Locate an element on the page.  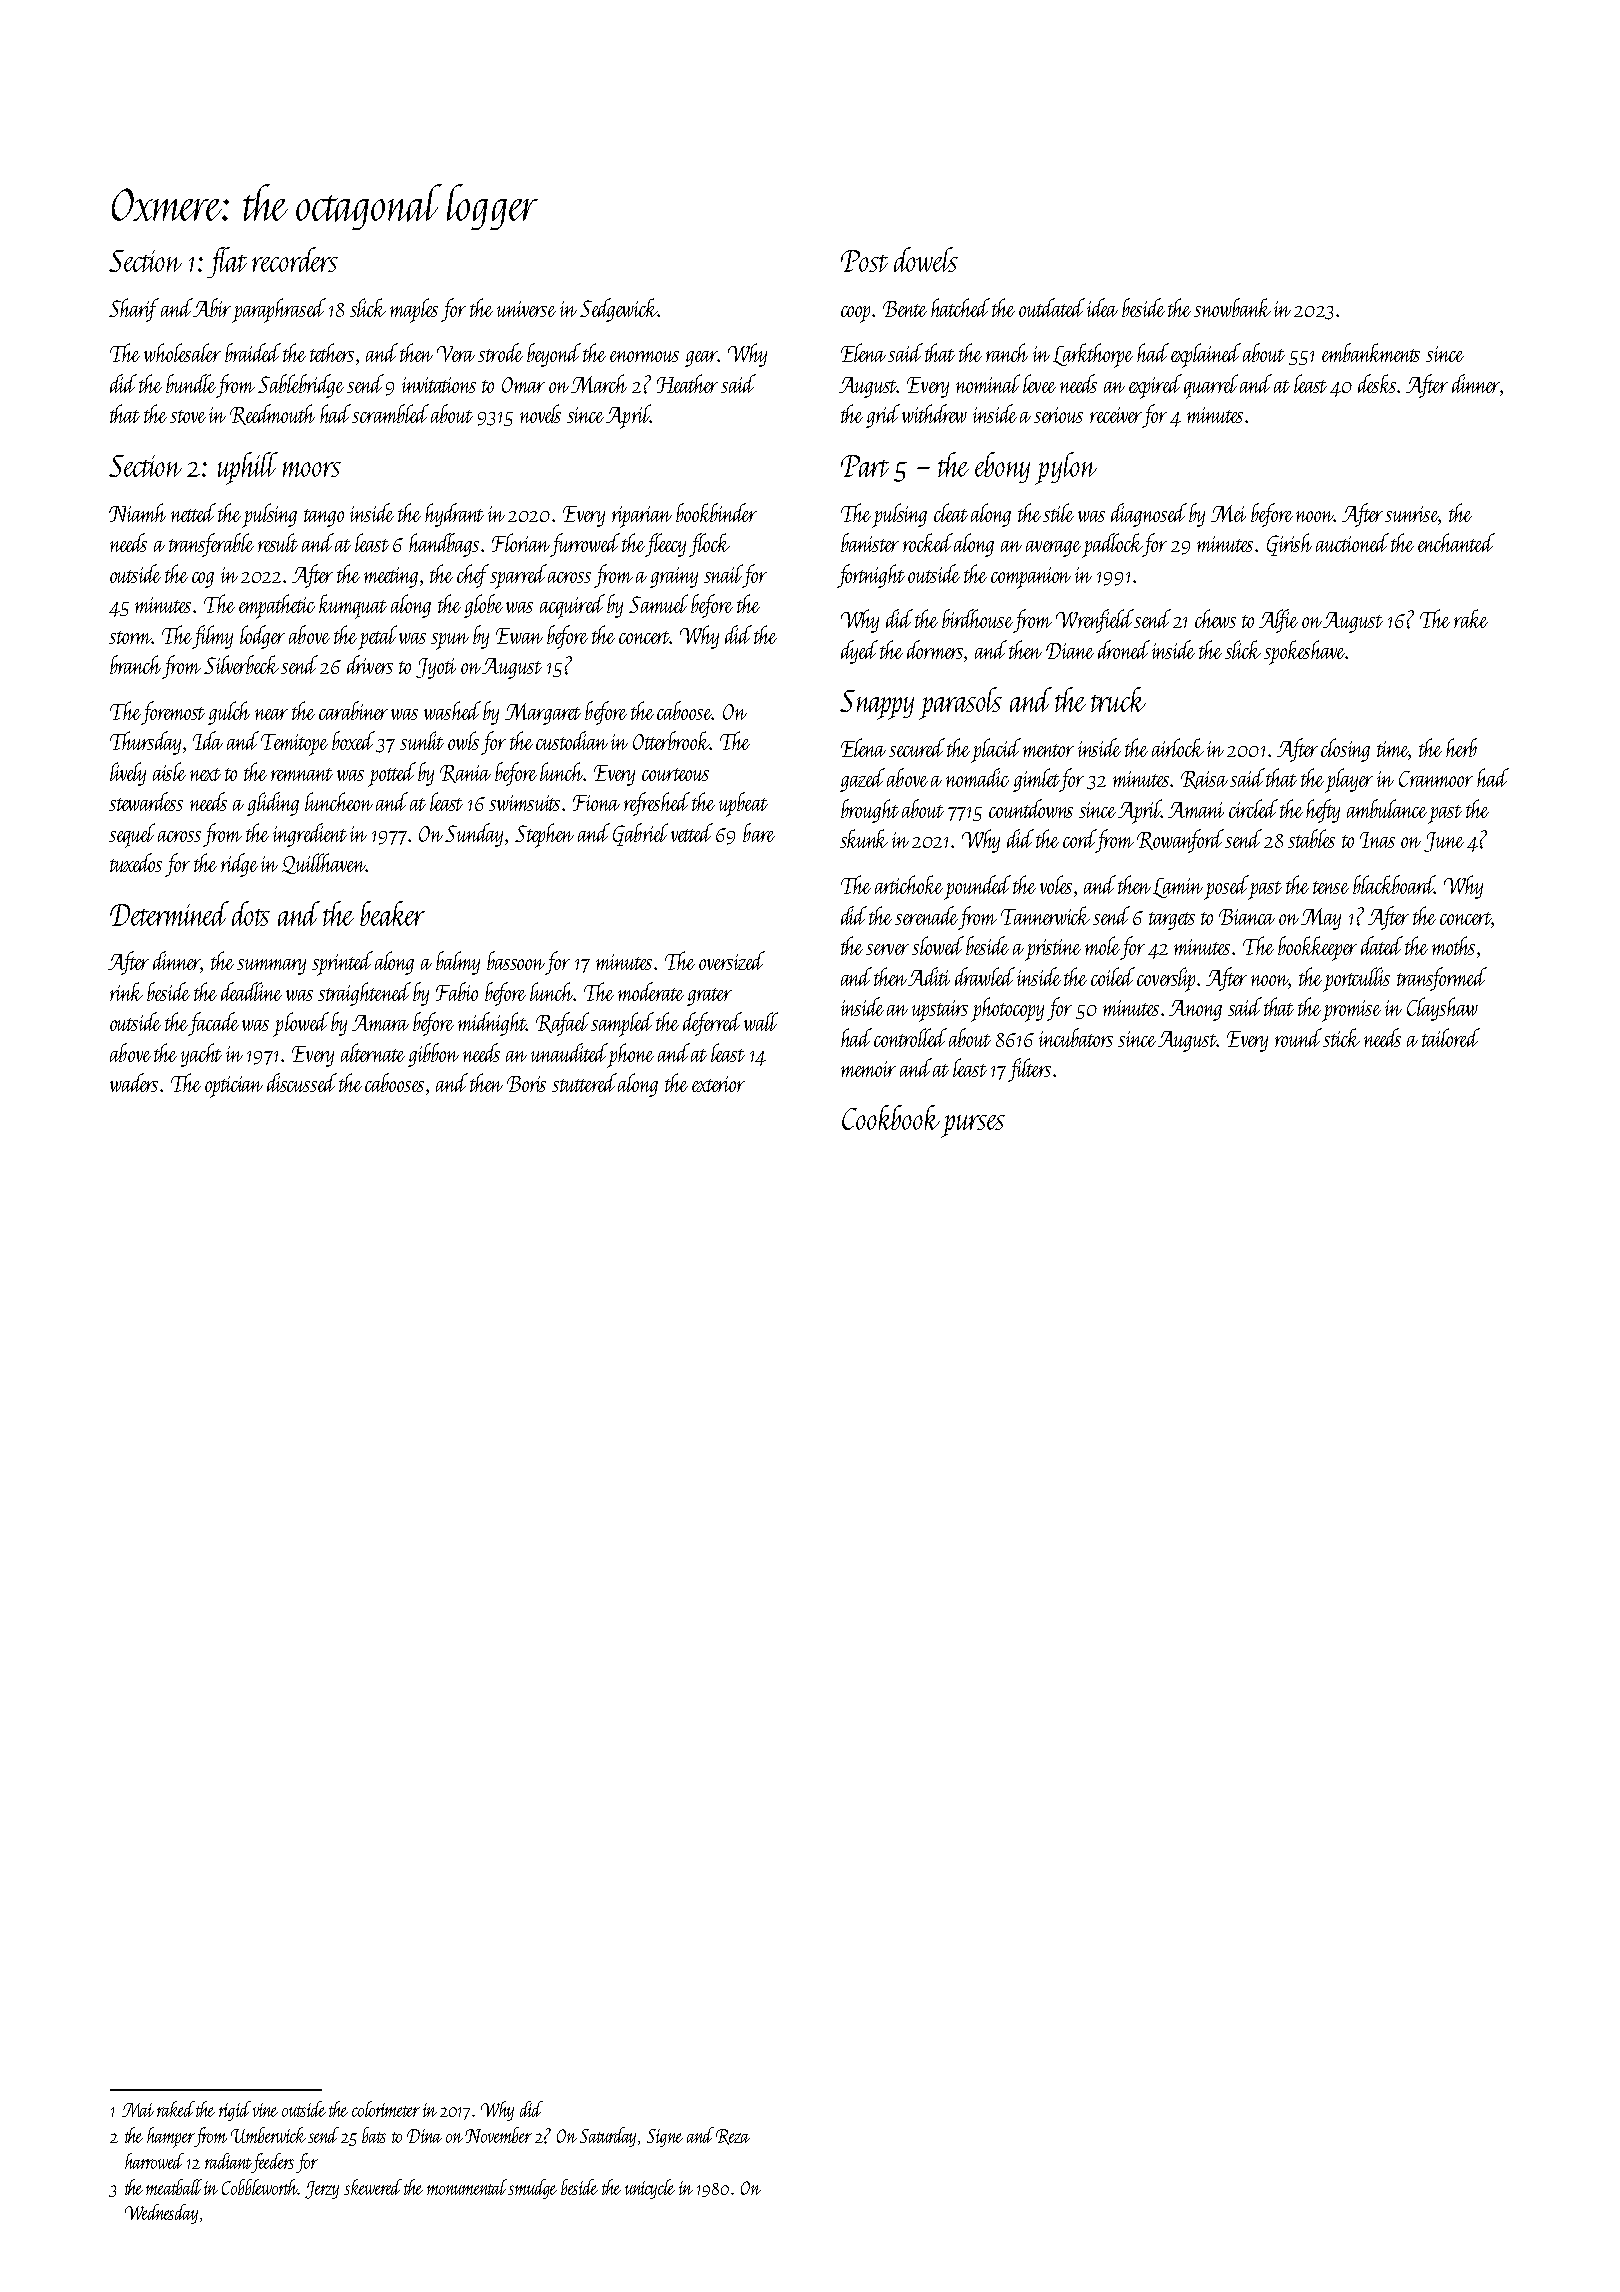
Signe is located at coordinates (665, 2138).
